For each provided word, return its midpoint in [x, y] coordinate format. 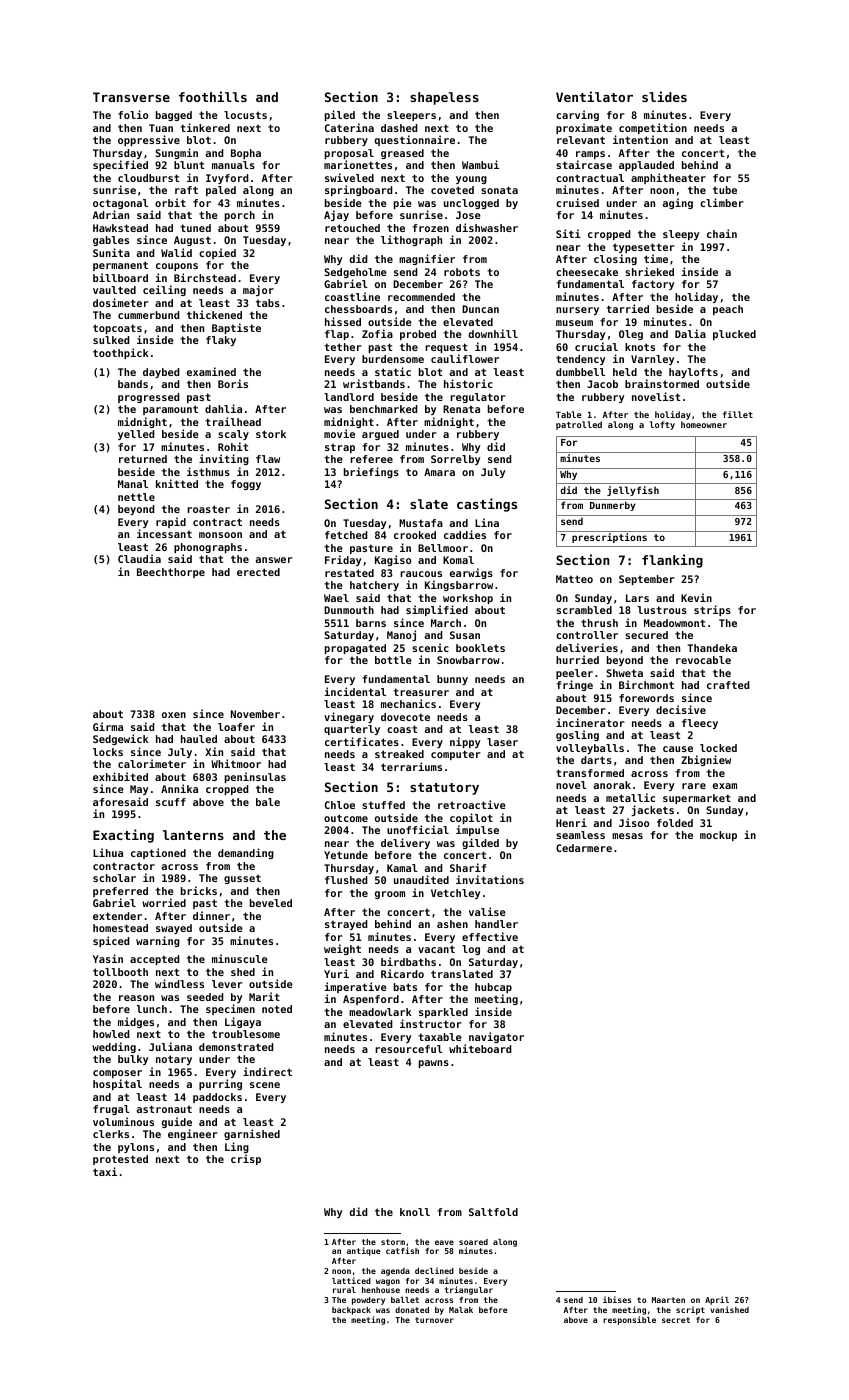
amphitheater [668, 178]
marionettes [358, 164]
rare [694, 786]
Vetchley [455, 894]
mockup [718, 836]
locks [108, 752]
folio [133, 114]
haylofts [693, 373]
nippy [465, 742]
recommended [421, 297]
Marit [264, 996]
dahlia [223, 408]
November [255, 714]
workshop [468, 599]
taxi [105, 1171]
